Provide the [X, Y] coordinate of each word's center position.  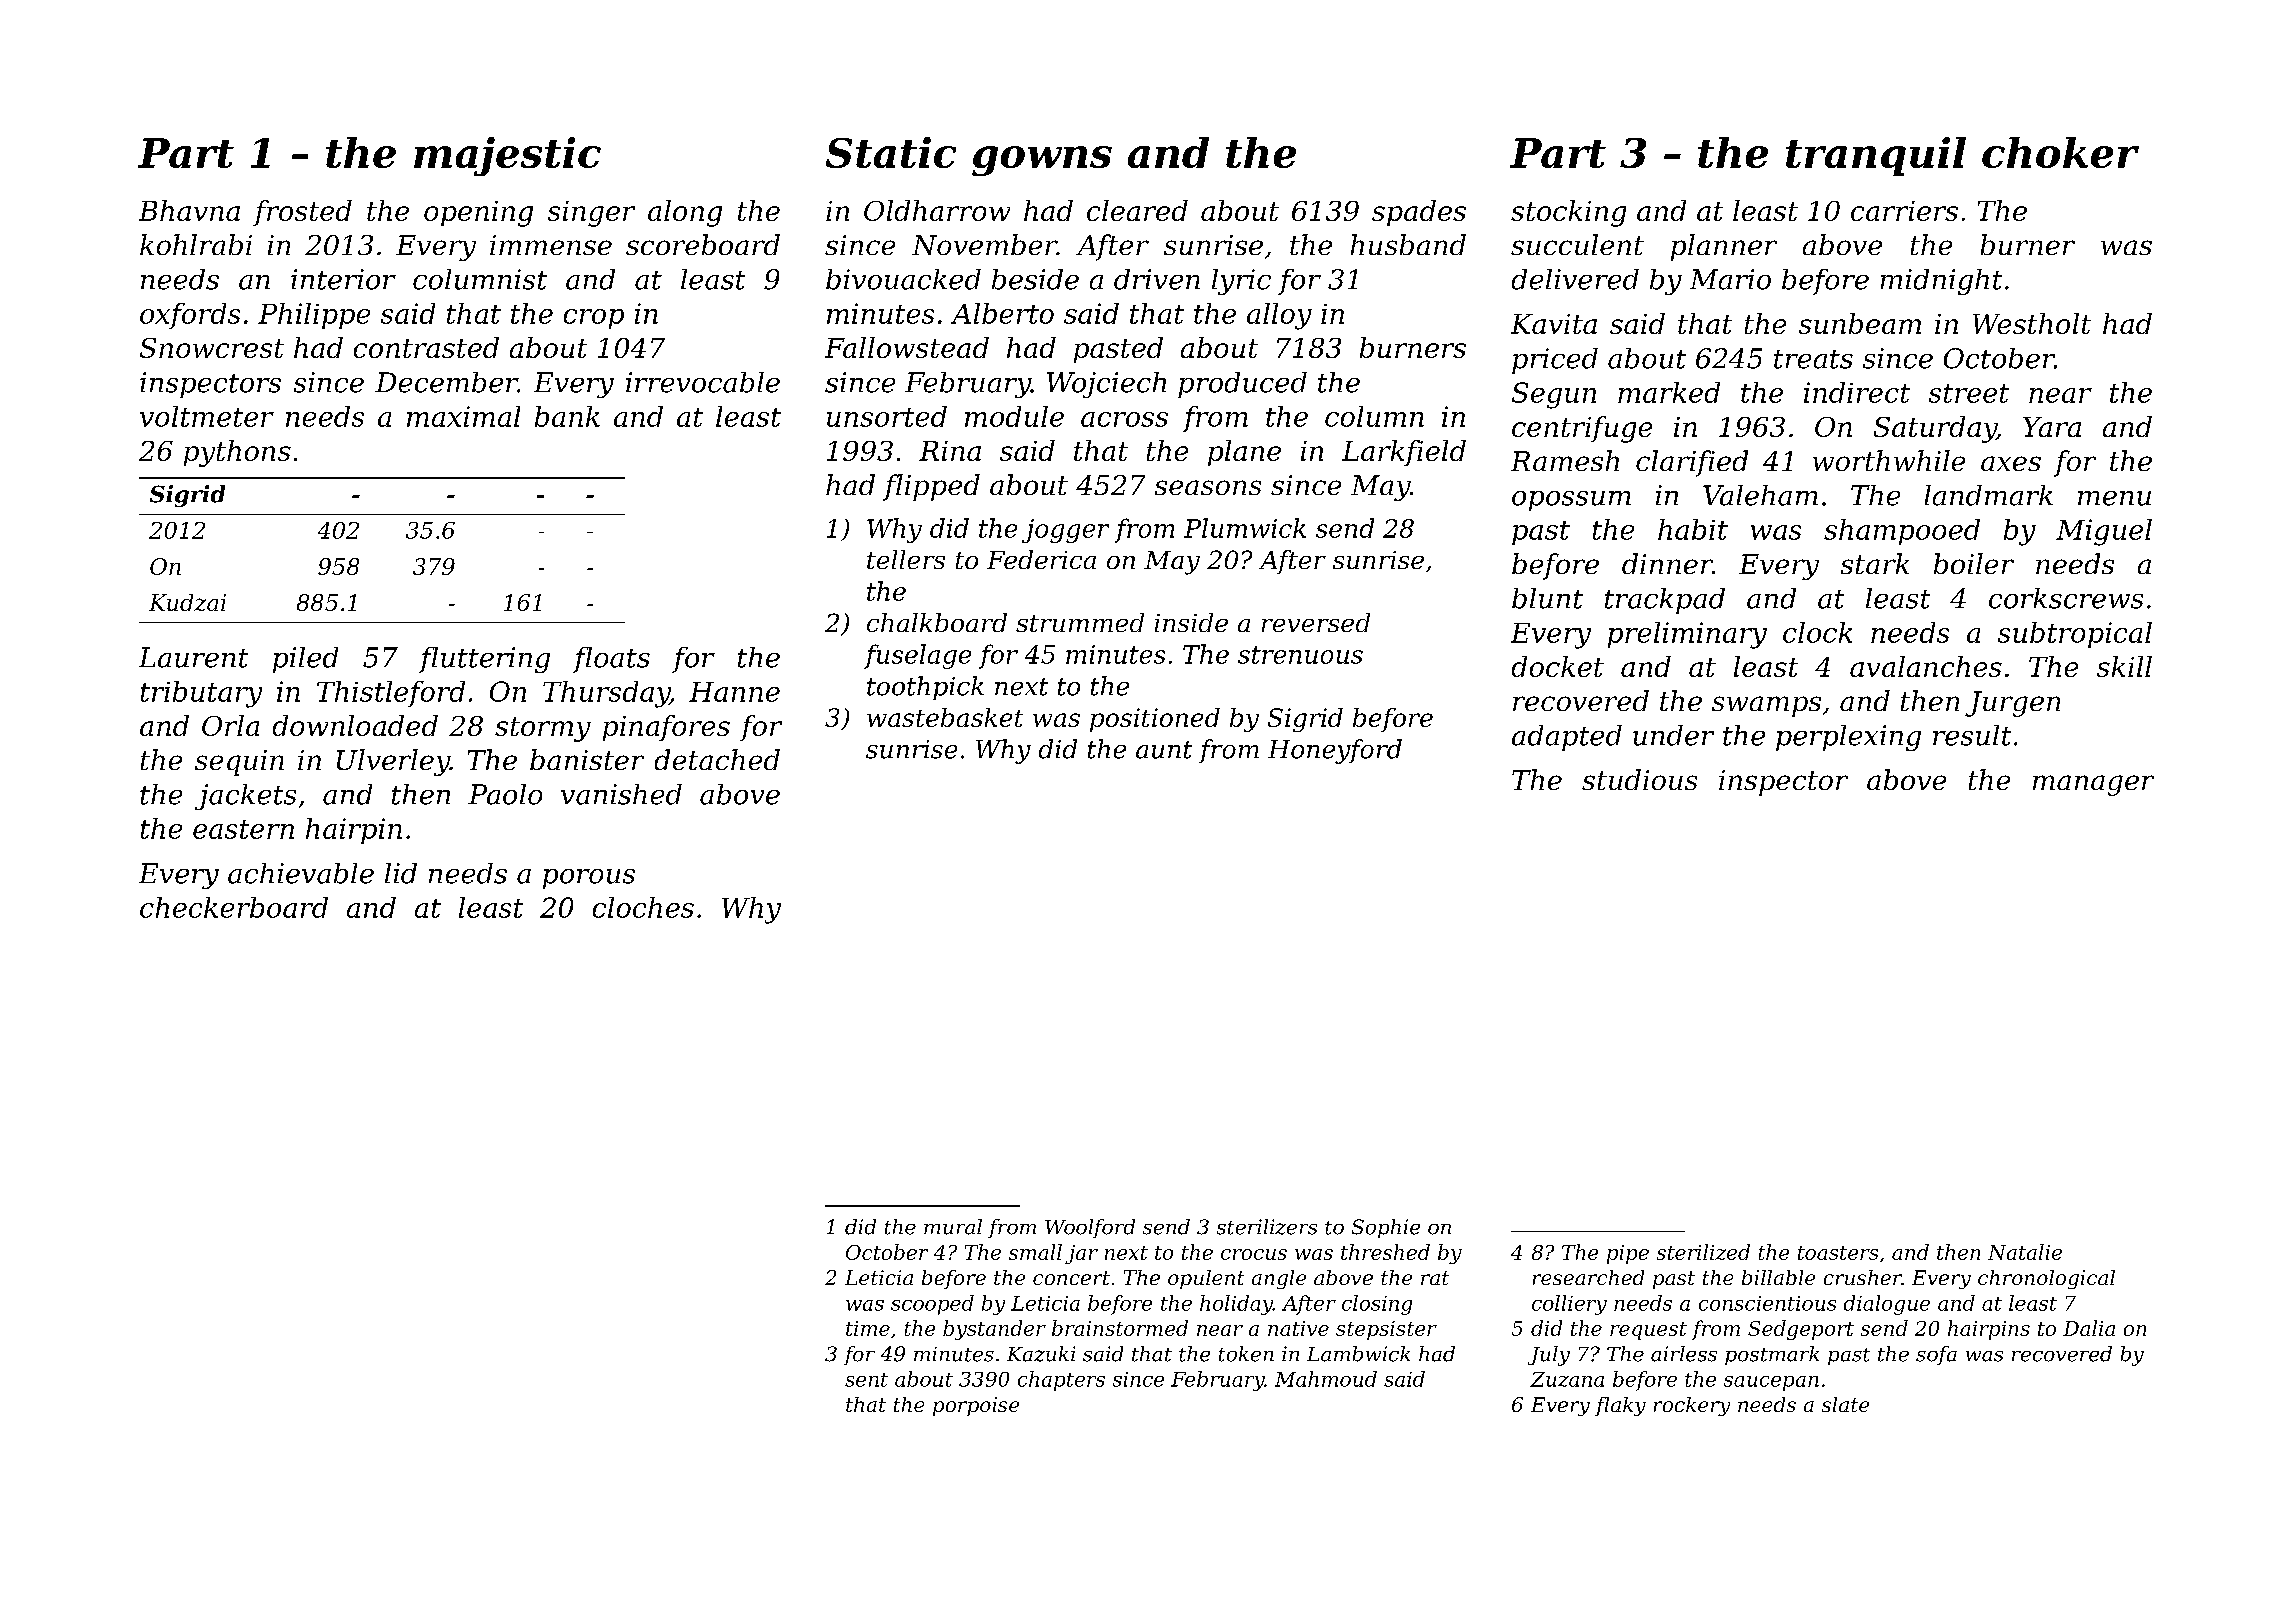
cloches [643, 907]
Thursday [606, 694]
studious [1639, 779]
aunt [1164, 750]
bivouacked [903, 279]
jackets [245, 797]
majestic [507, 156]
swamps [1766, 706]
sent [866, 1380]
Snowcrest [212, 348]
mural [953, 1227]
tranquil [1876, 156]
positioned [1155, 720]
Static [891, 152]
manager [2093, 785]
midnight [1941, 282]
